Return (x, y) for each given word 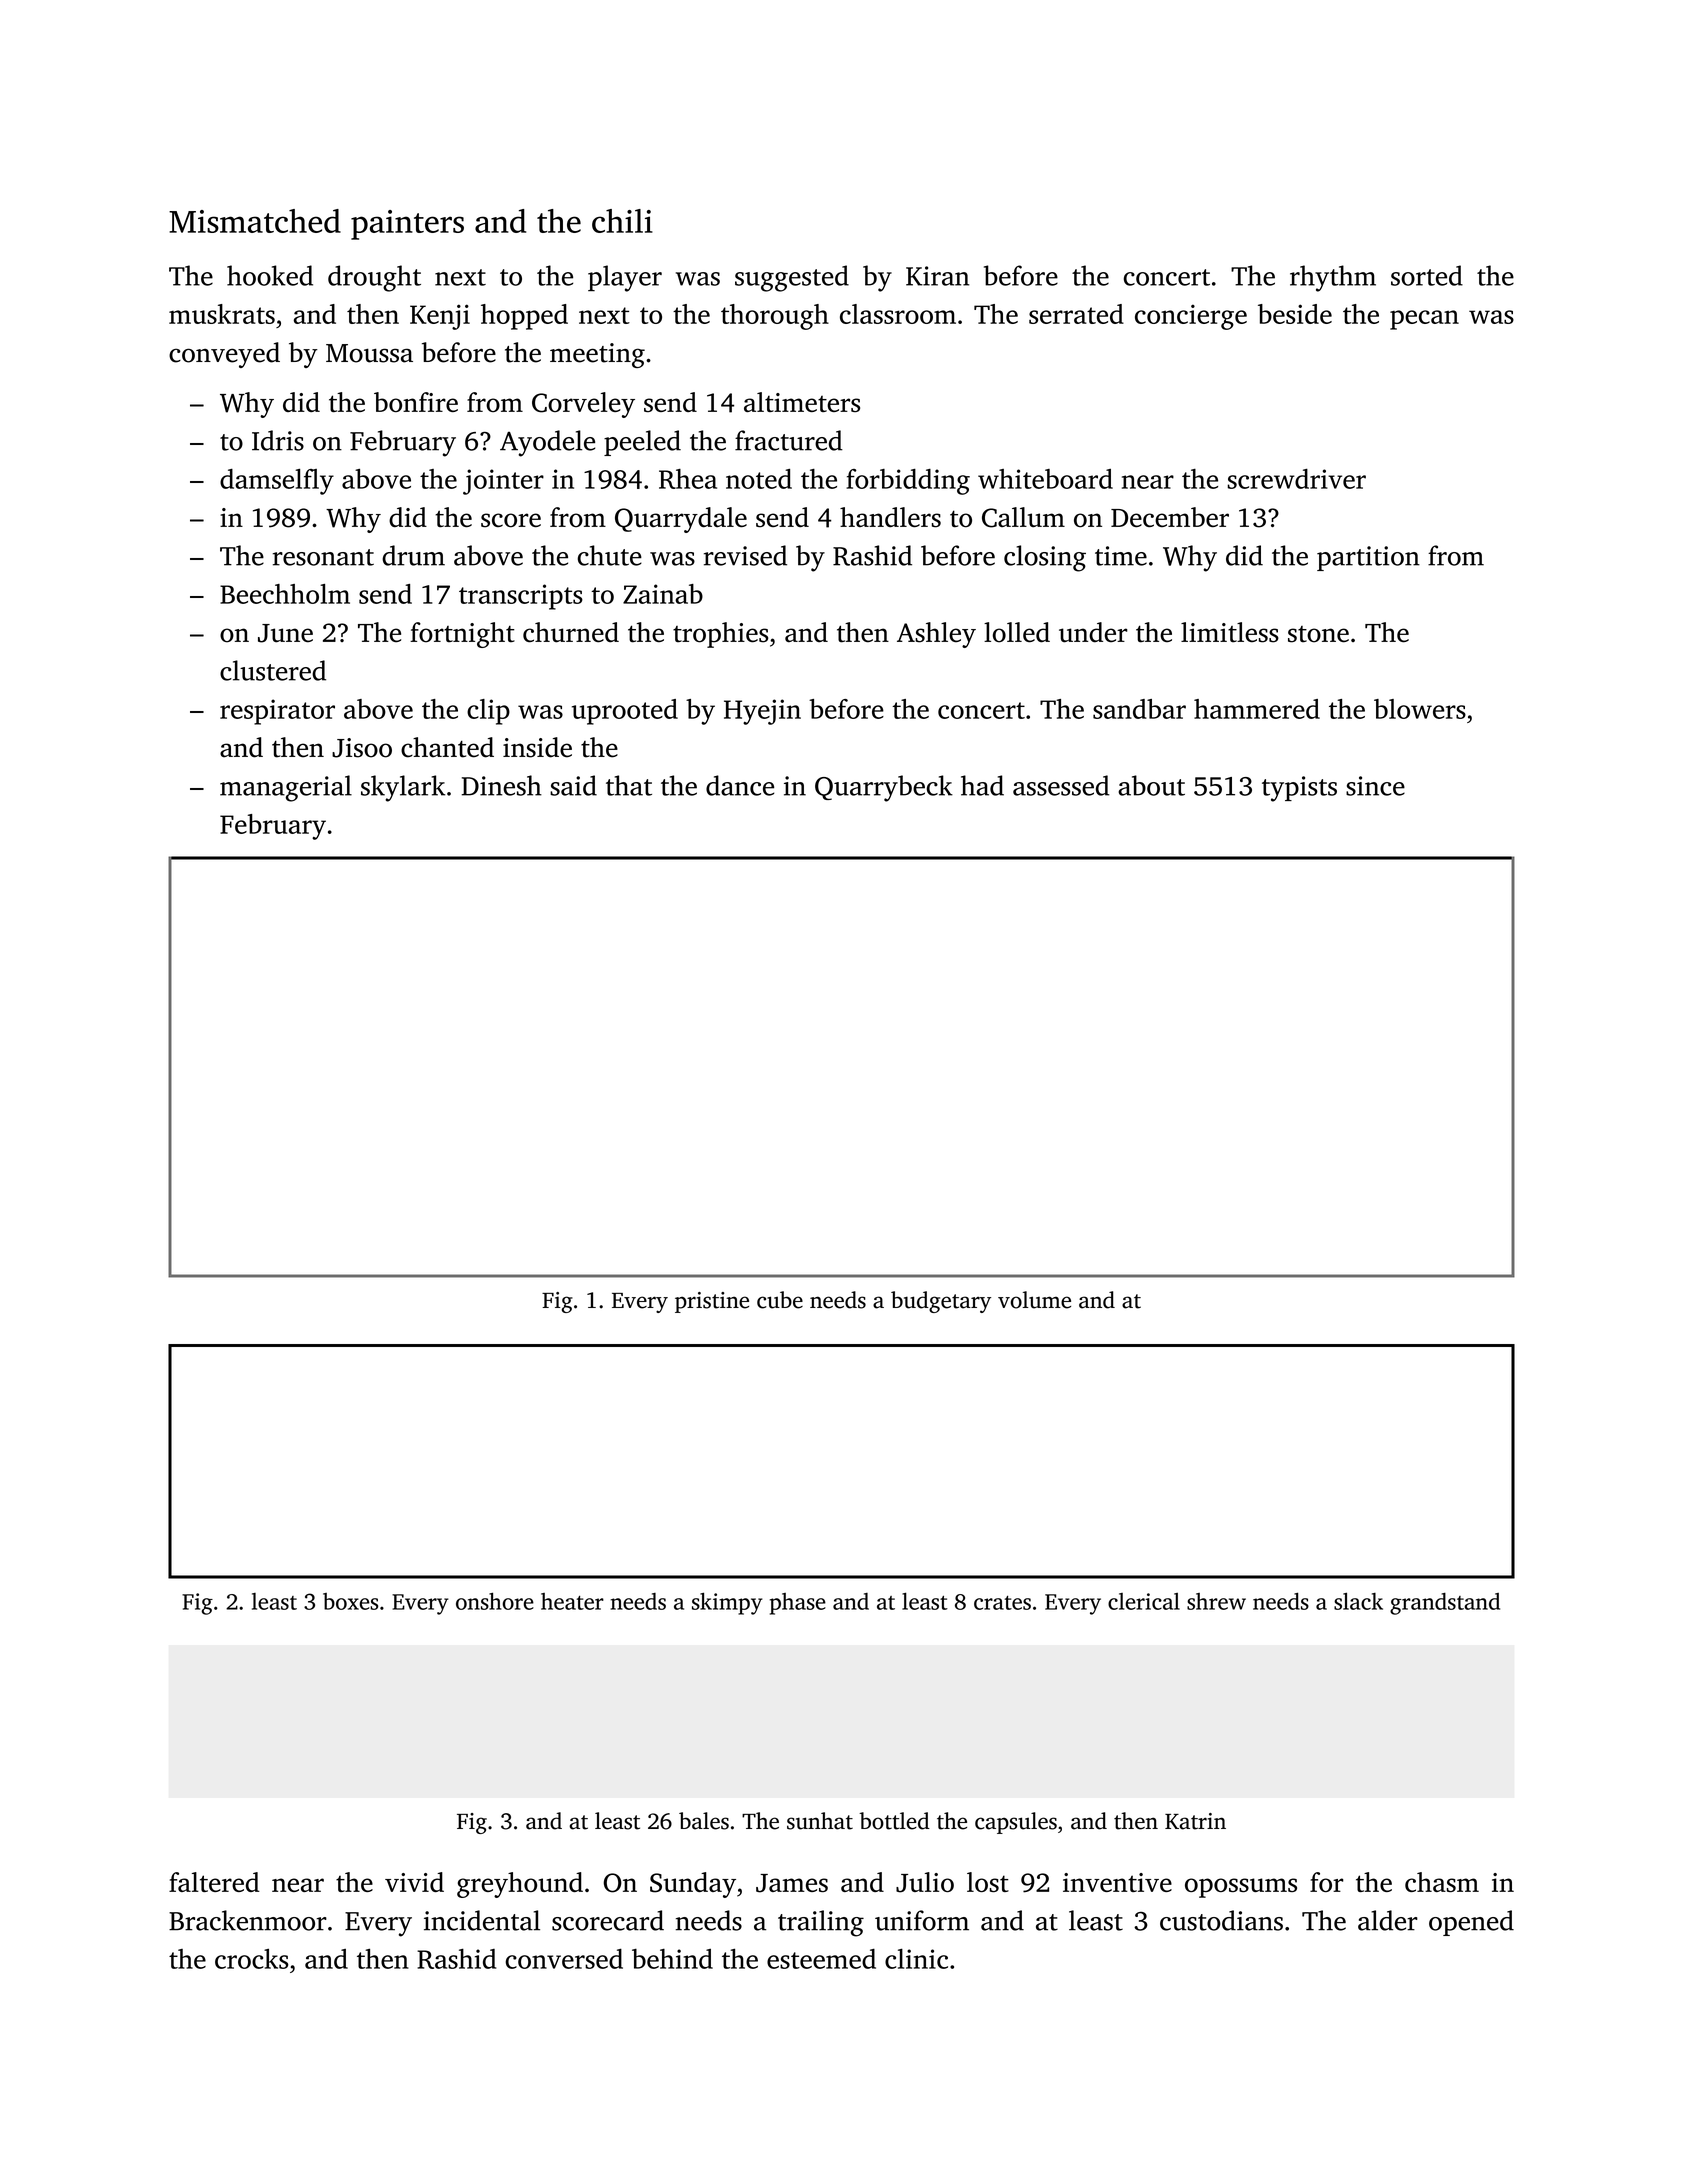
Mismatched (255, 221)
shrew (1216, 1601)
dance (740, 785)
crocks (252, 1959)
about (1151, 785)
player (625, 278)
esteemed (821, 1959)
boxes (350, 1601)
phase (798, 1604)
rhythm (1333, 278)
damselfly (277, 482)
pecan (1424, 320)
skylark (403, 788)
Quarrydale (681, 520)
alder (1388, 1920)
